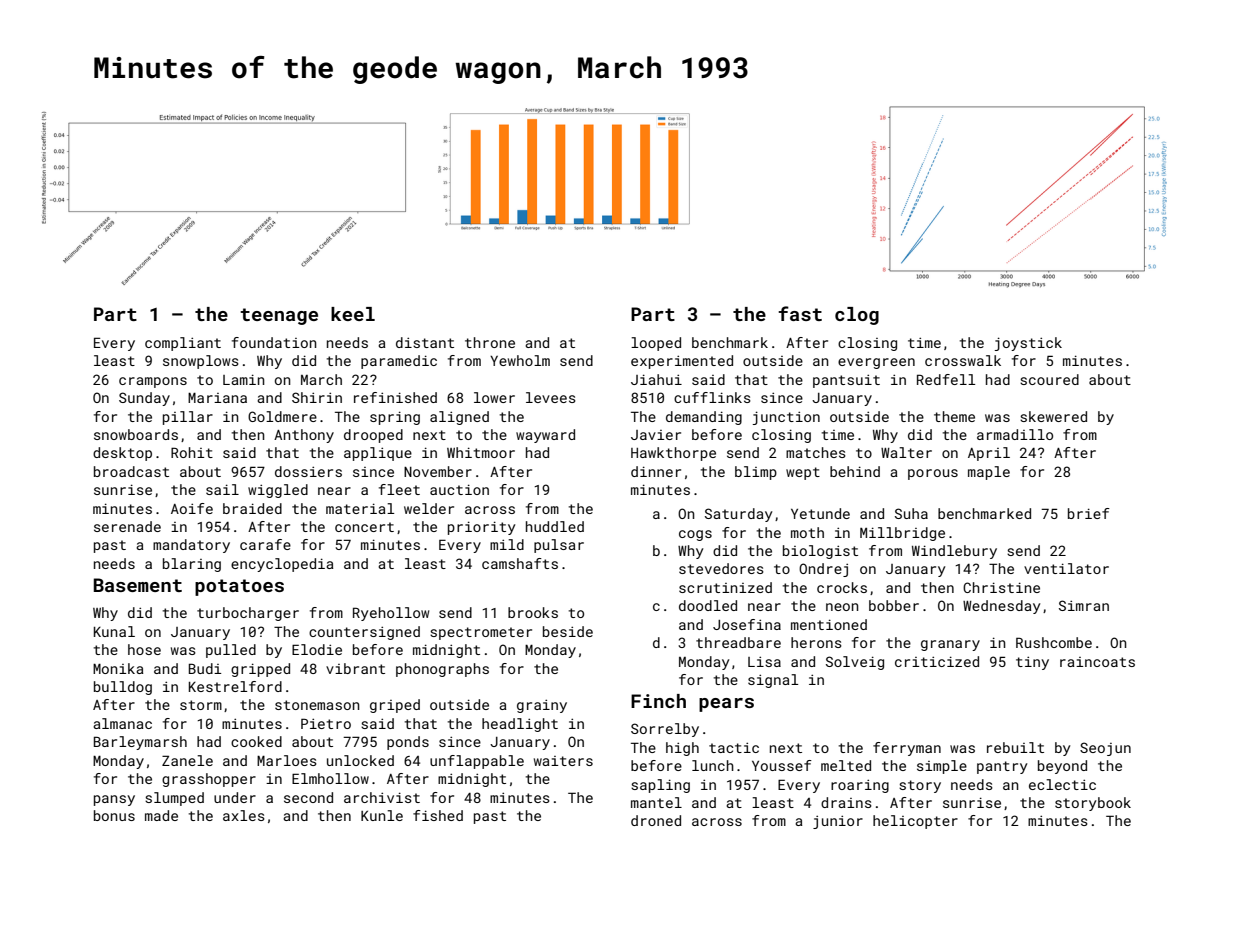 The image size is (1233, 952). What do you see at coordinates (915, 822) in the image?
I see `helicopter` at bounding box center [915, 822].
